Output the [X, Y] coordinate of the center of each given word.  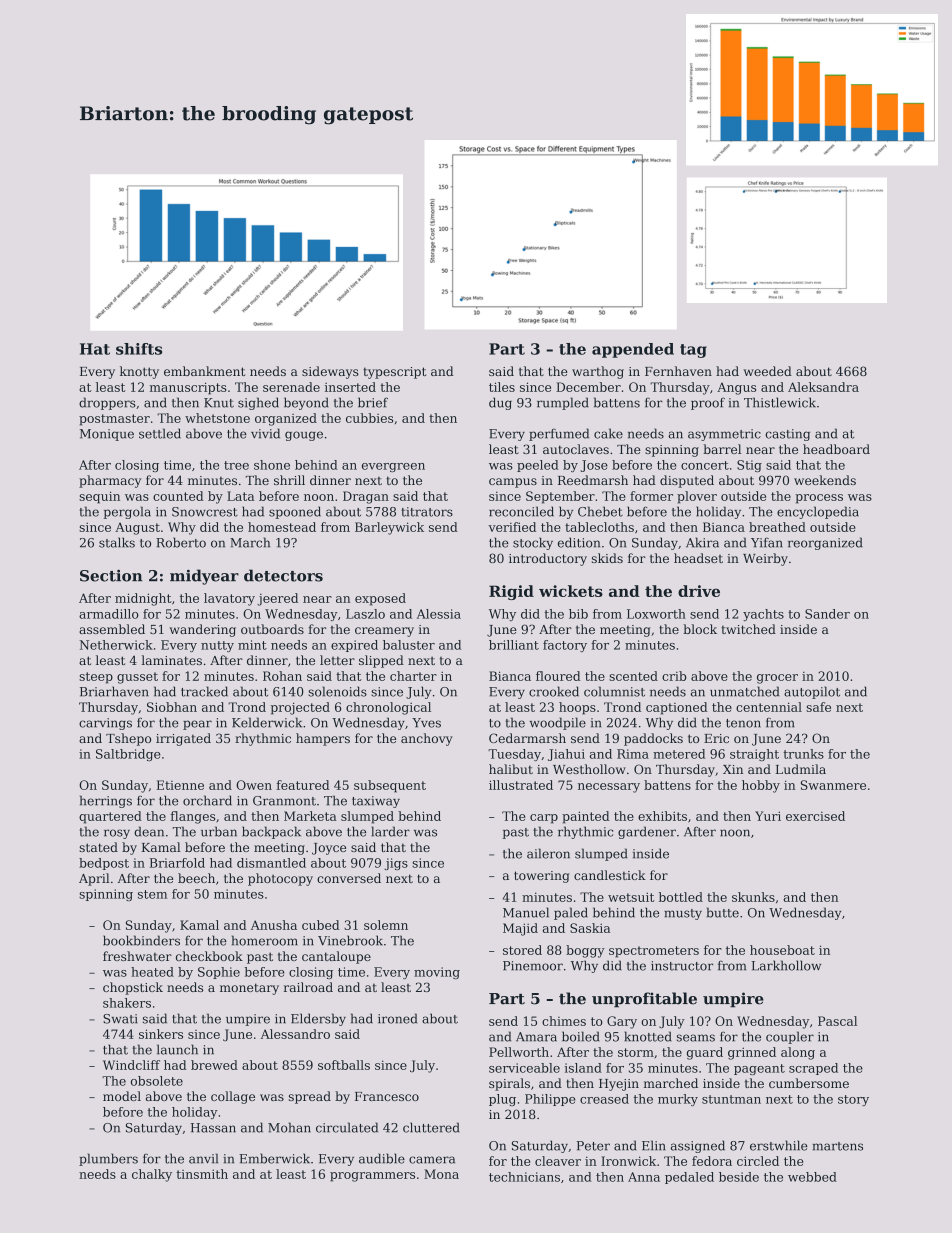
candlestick [610, 875]
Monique [107, 435]
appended [633, 350]
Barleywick [389, 528]
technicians [524, 1177]
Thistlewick [780, 402]
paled [571, 913]
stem [152, 894]
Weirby [765, 559]
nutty [217, 646]
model [122, 1096]
